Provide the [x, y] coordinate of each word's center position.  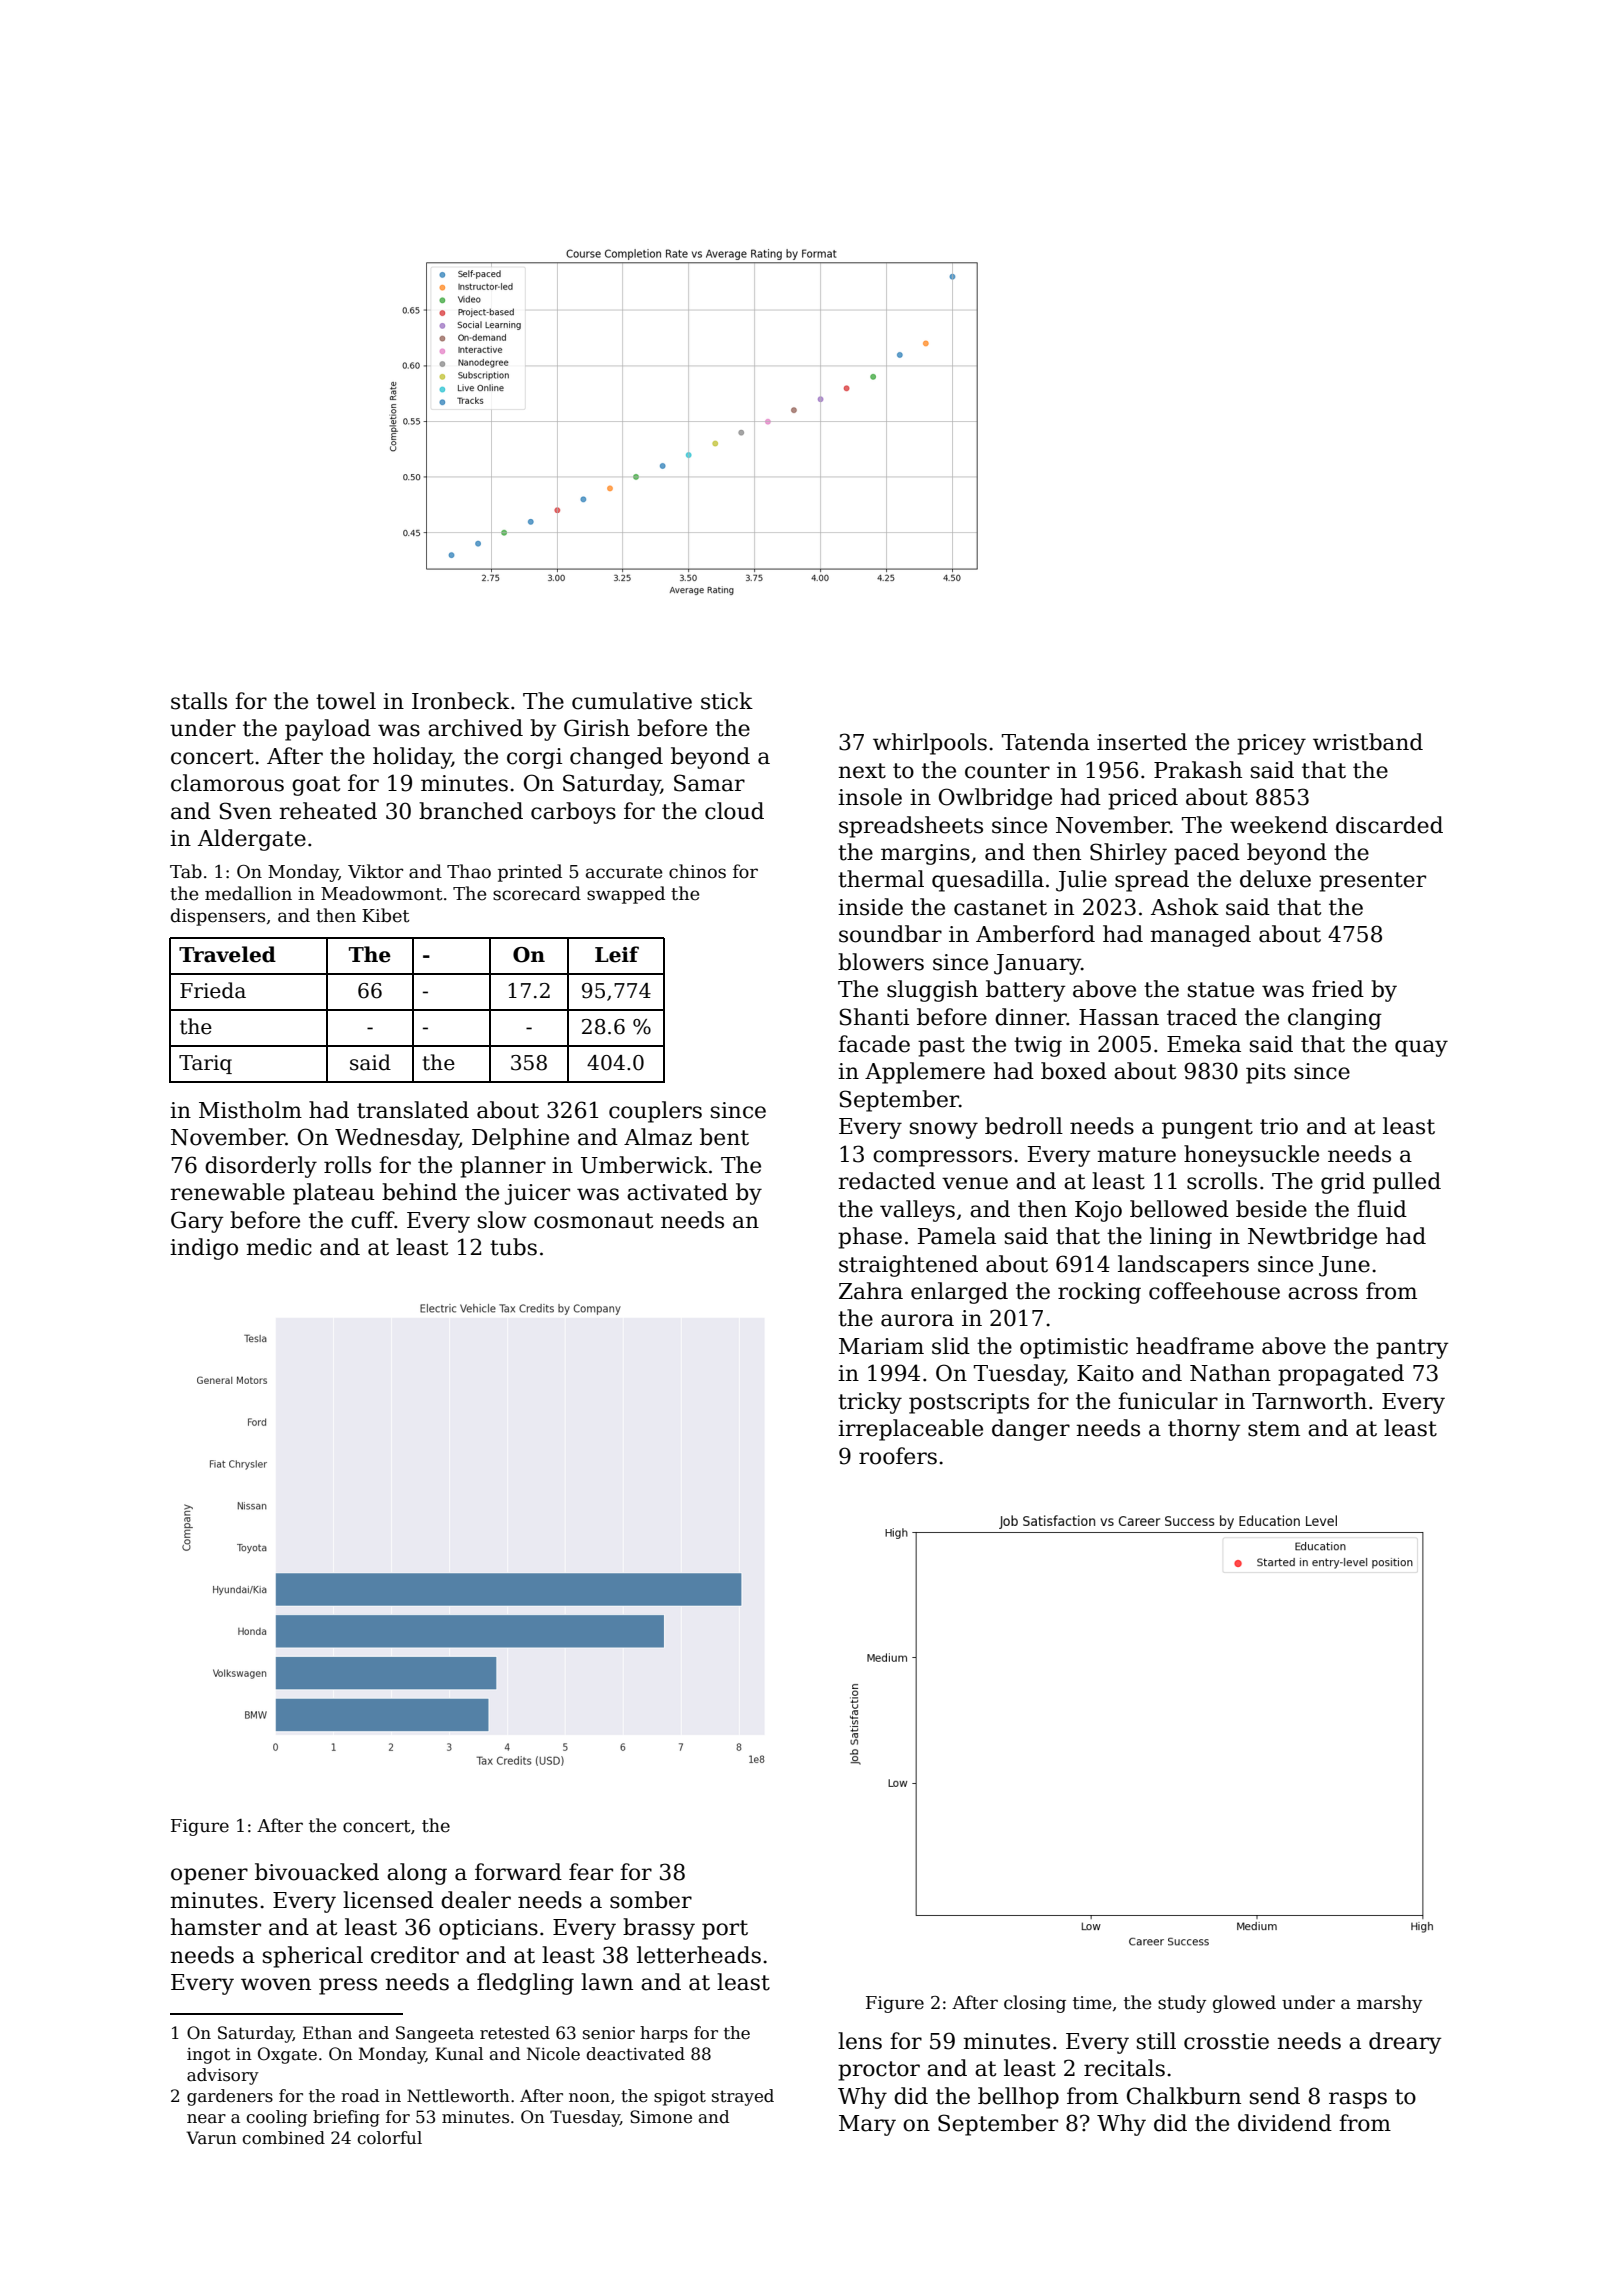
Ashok [1185, 907]
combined [283, 2138]
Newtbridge [1312, 1238]
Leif [617, 954]
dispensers [218, 917]
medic [279, 1247]
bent [724, 1137]
